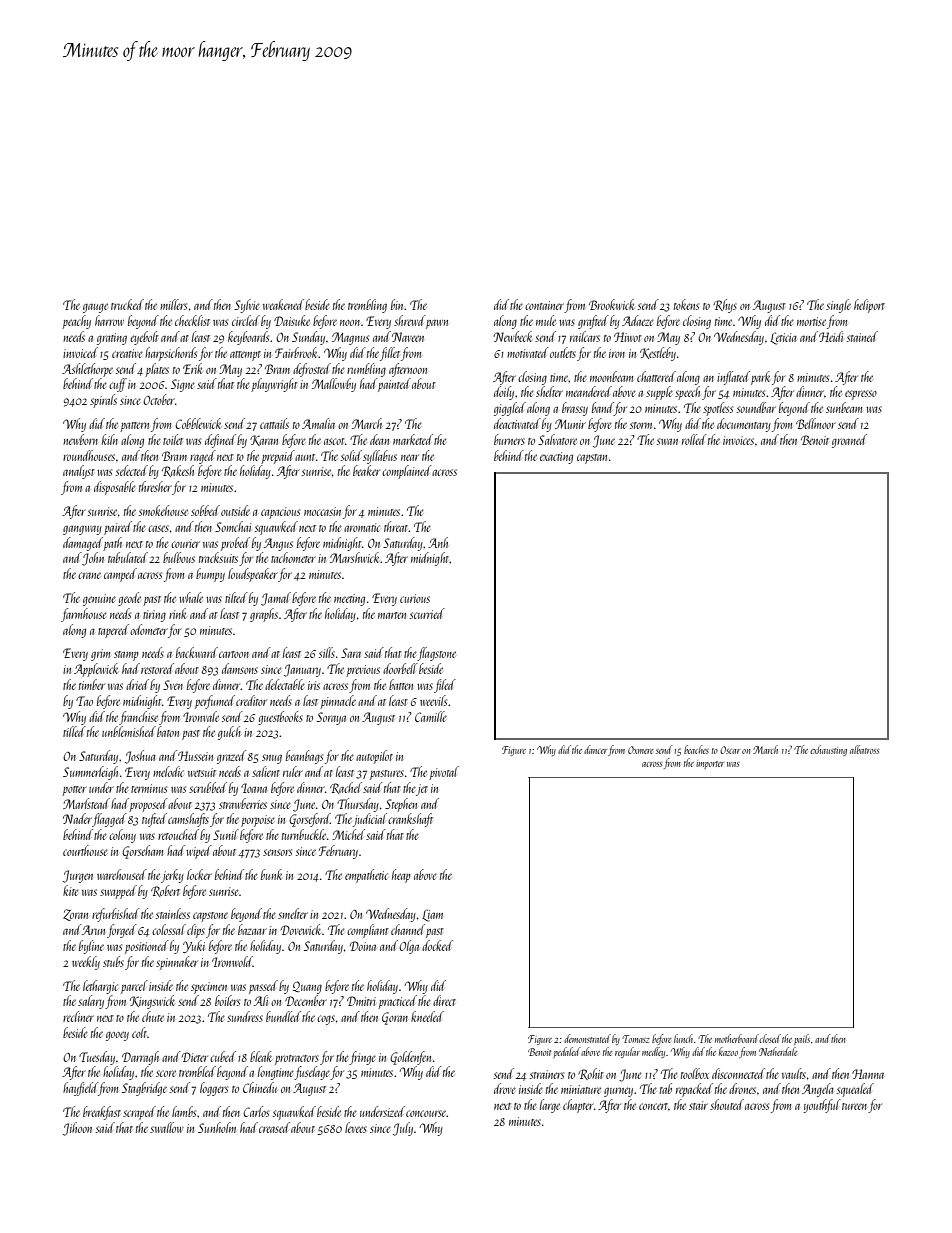 The width and height of the screenshot is (952, 1233). What do you see at coordinates (355, 557) in the screenshot?
I see `Marshwick` at bounding box center [355, 557].
